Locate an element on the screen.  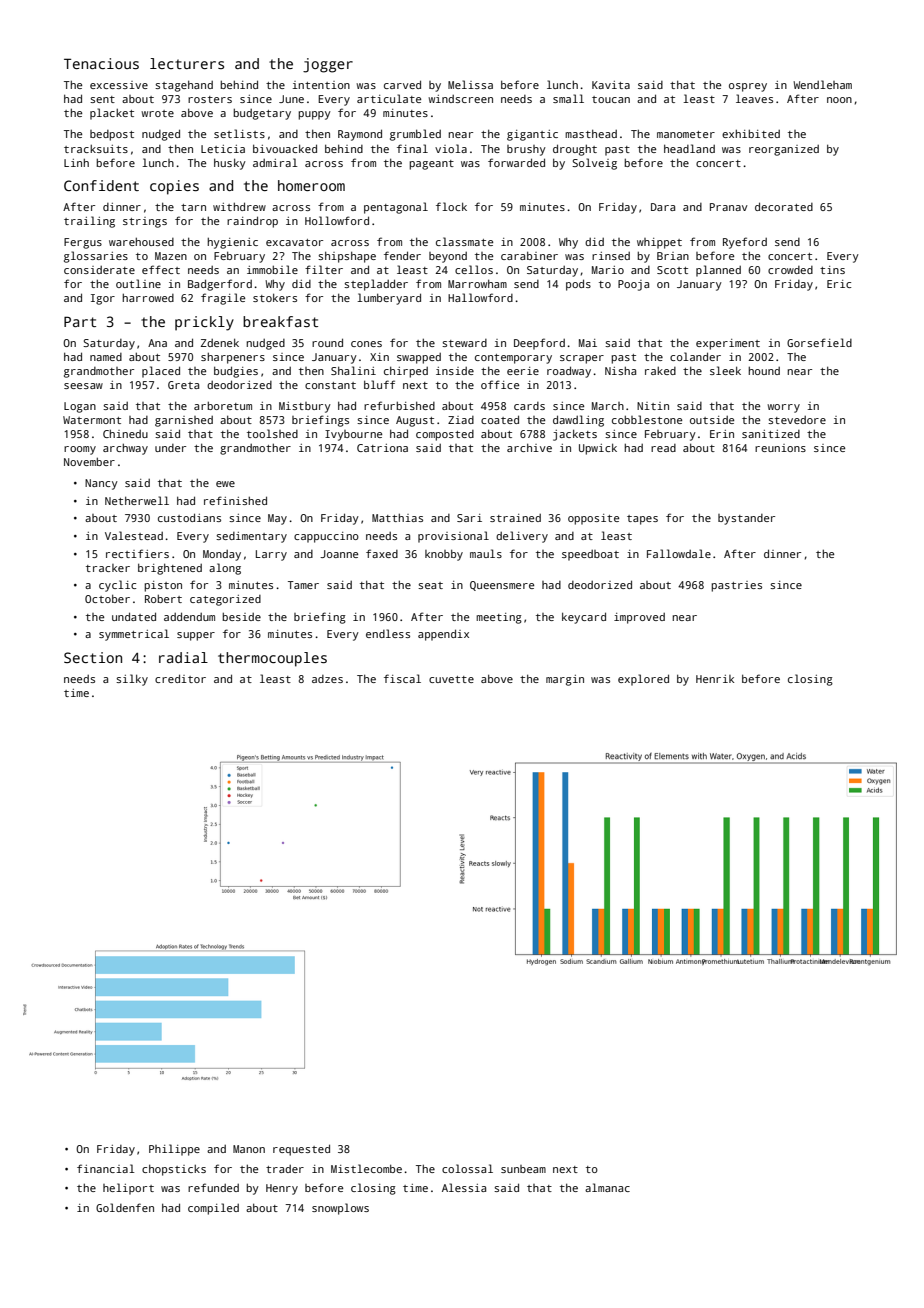
sedimentary is located at coordinates (251, 537).
